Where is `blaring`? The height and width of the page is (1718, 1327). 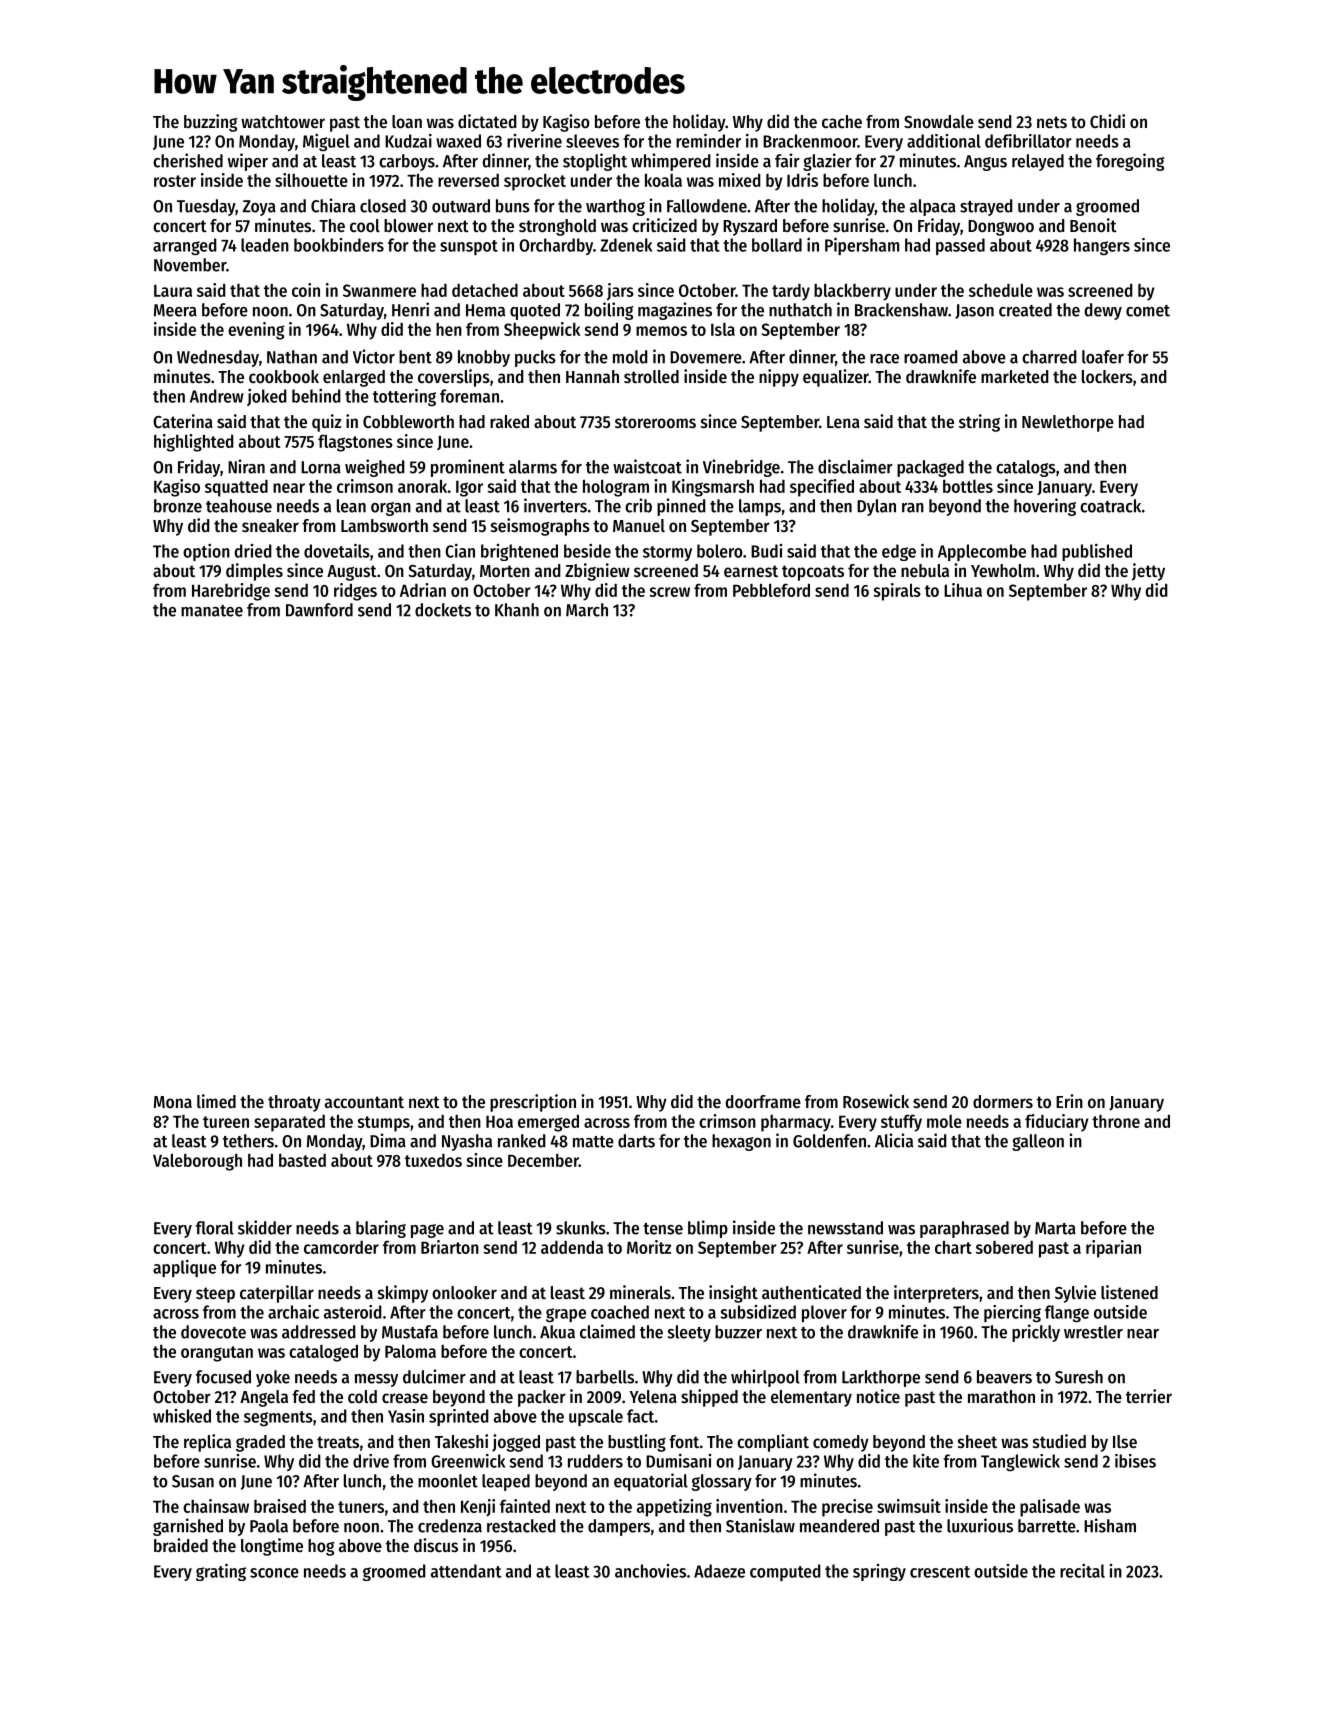 blaring is located at coordinates (381, 1229).
